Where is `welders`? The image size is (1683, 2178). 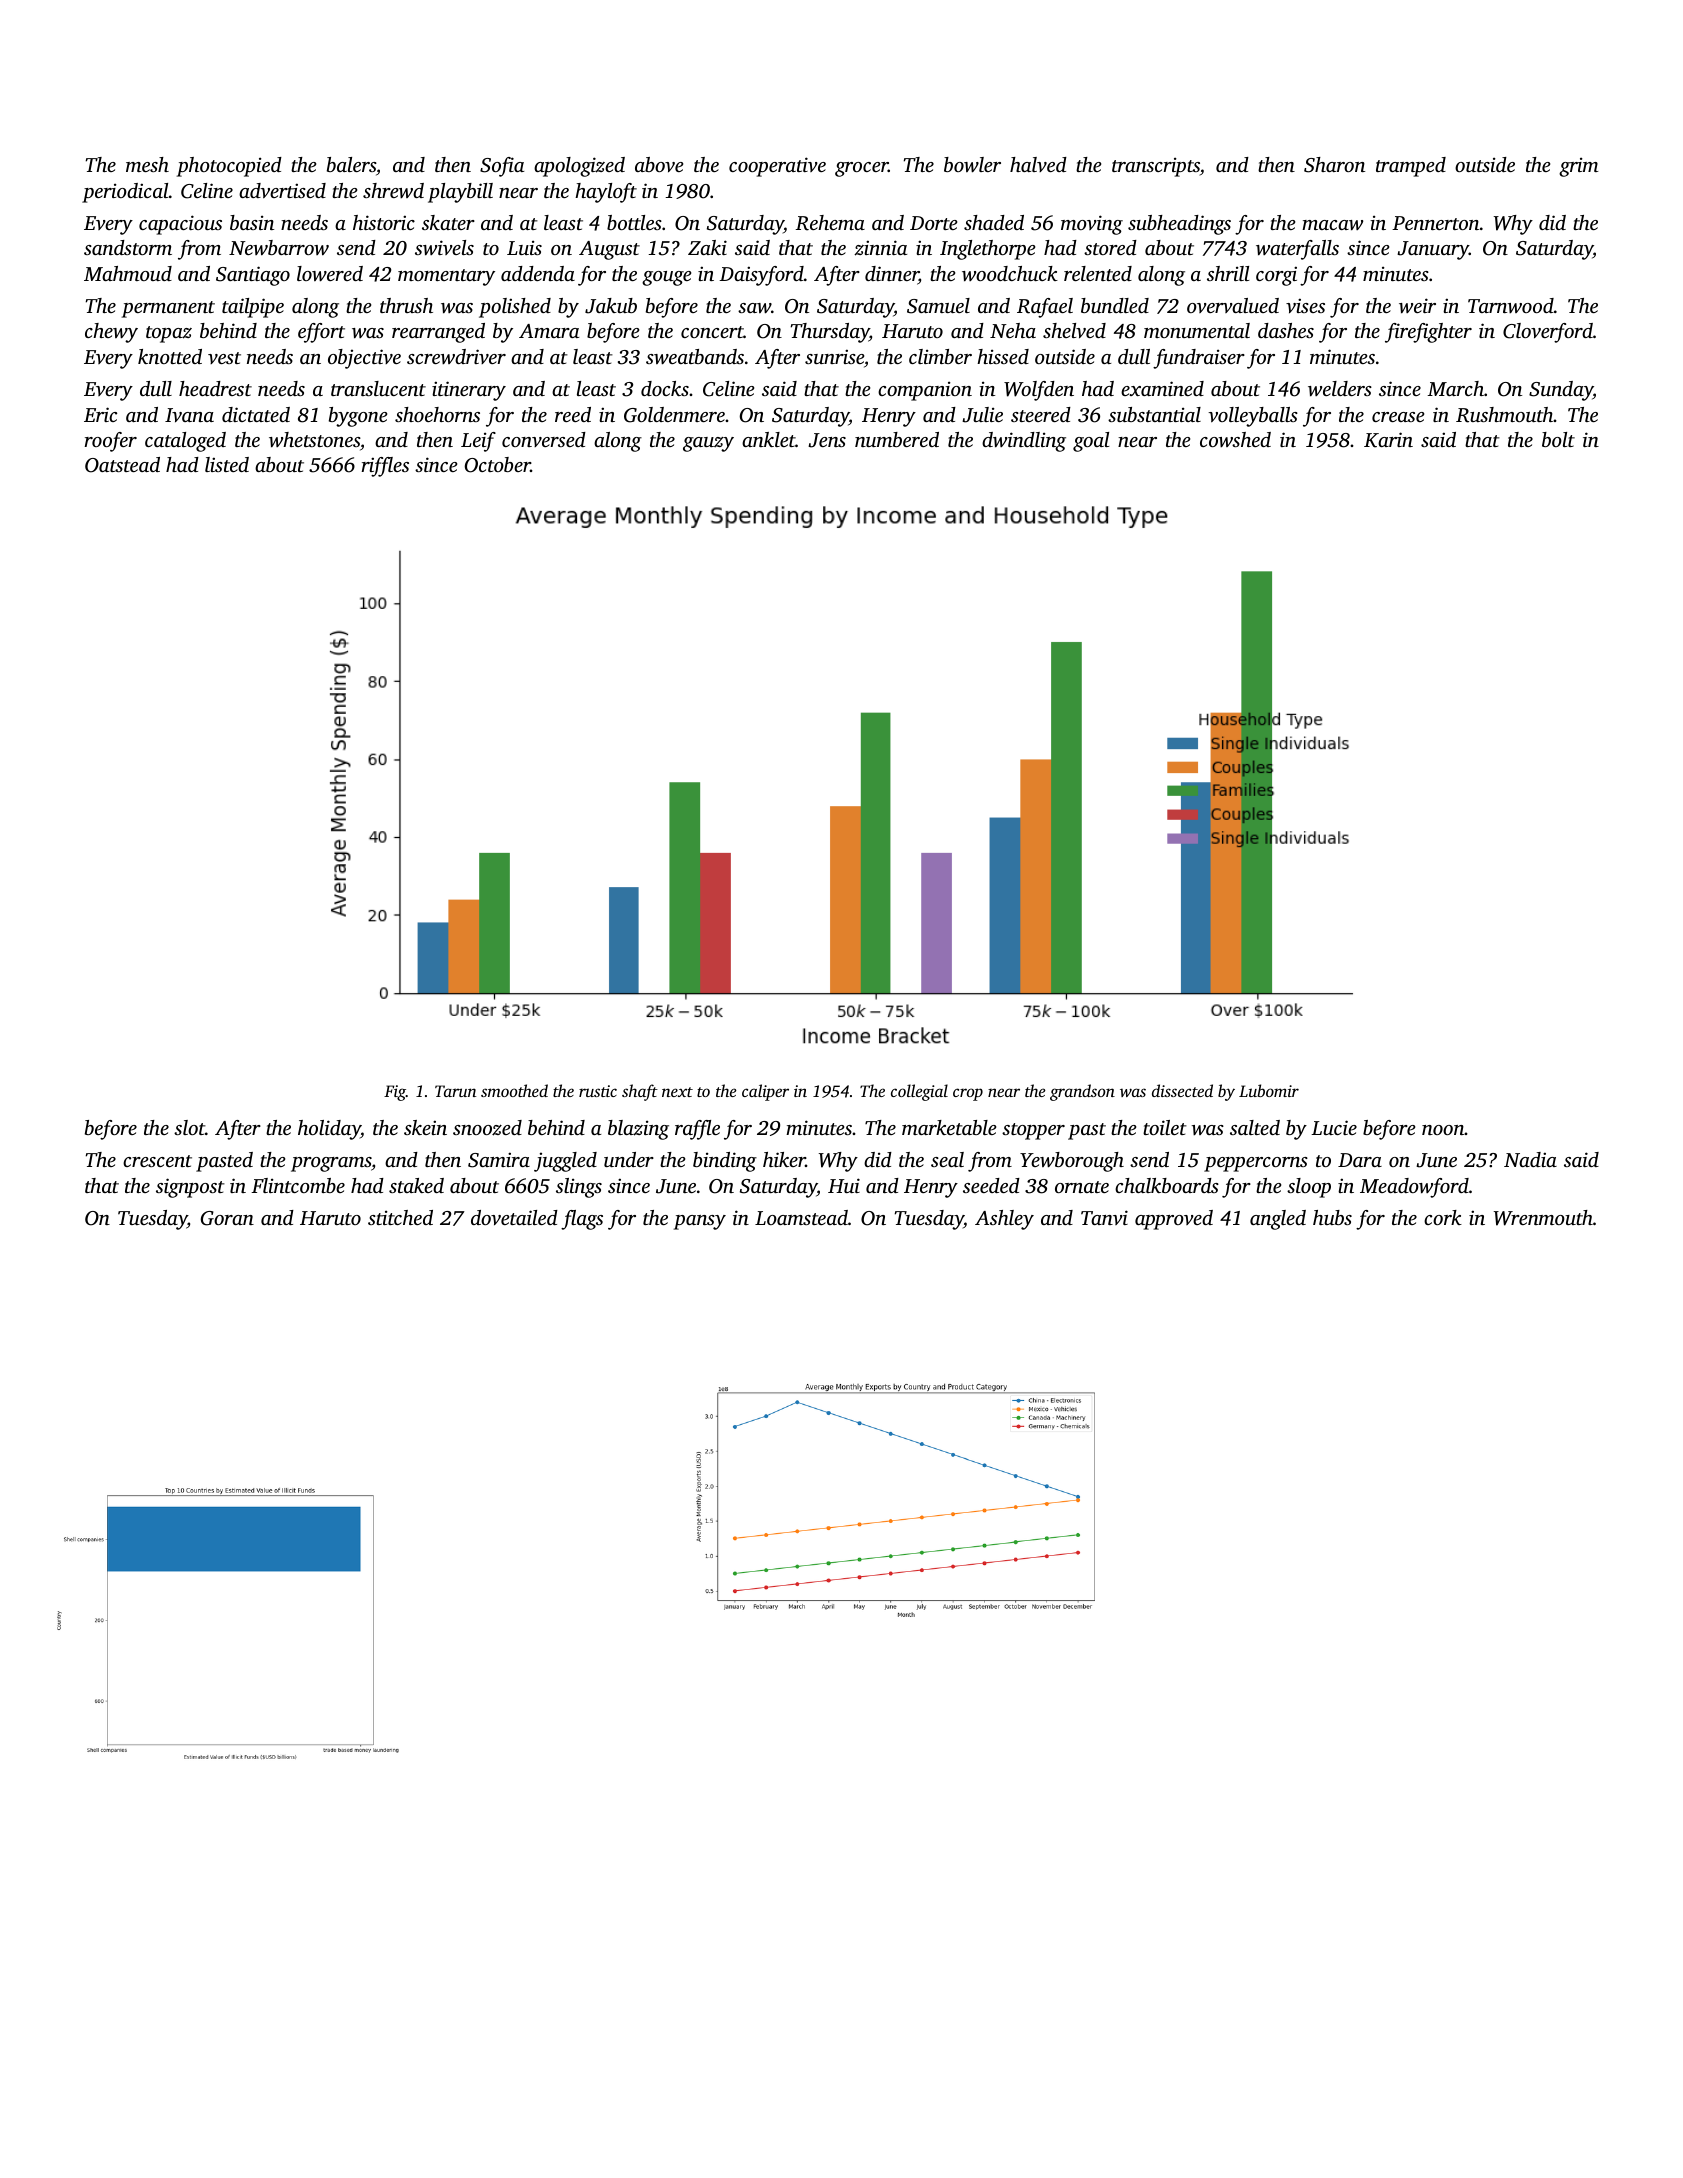
welders is located at coordinates (1340, 389).
